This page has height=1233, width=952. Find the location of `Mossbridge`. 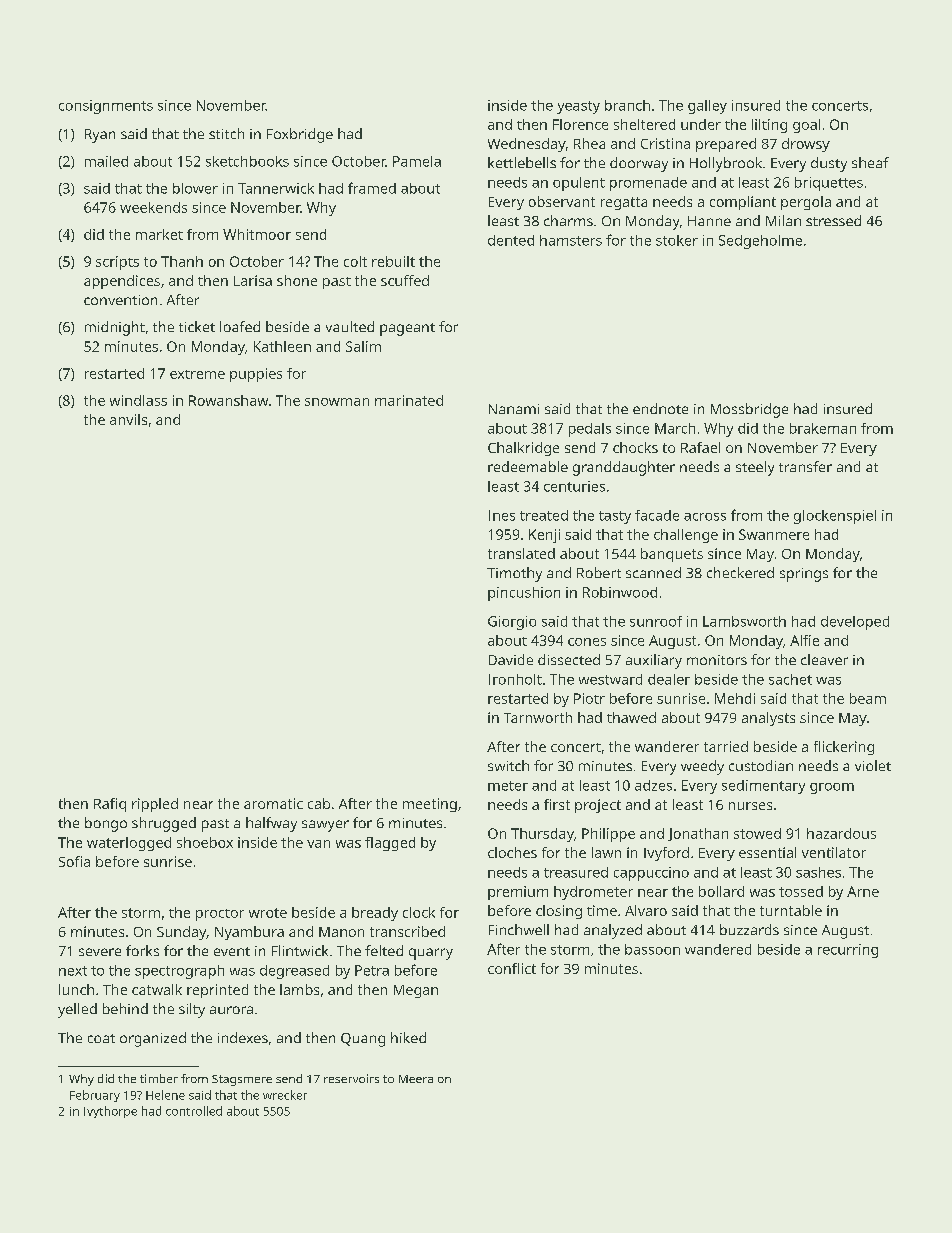

Mossbridge is located at coordinates (749, 410).
